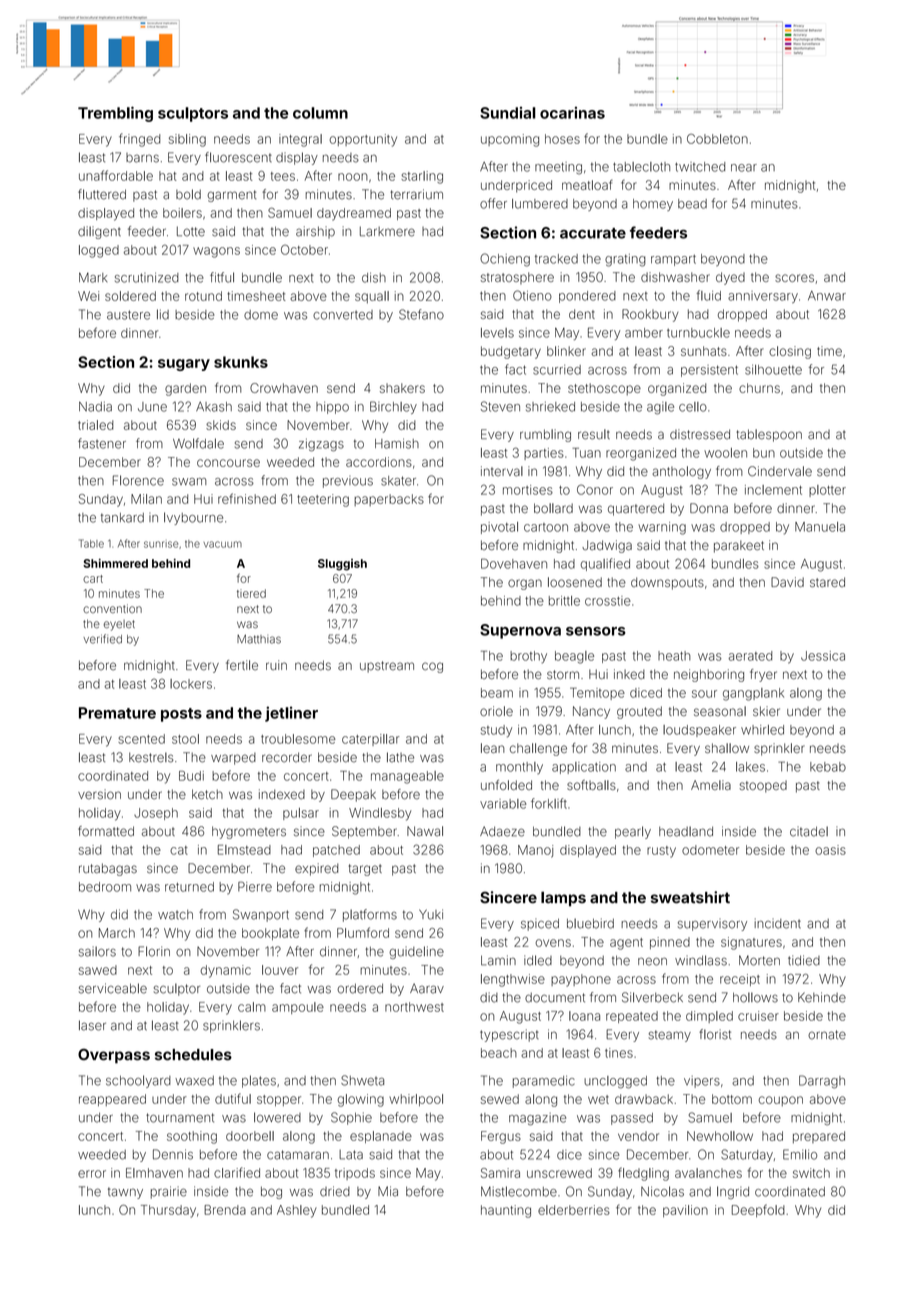  I want to click on rutabagas, so click(108, 869).
